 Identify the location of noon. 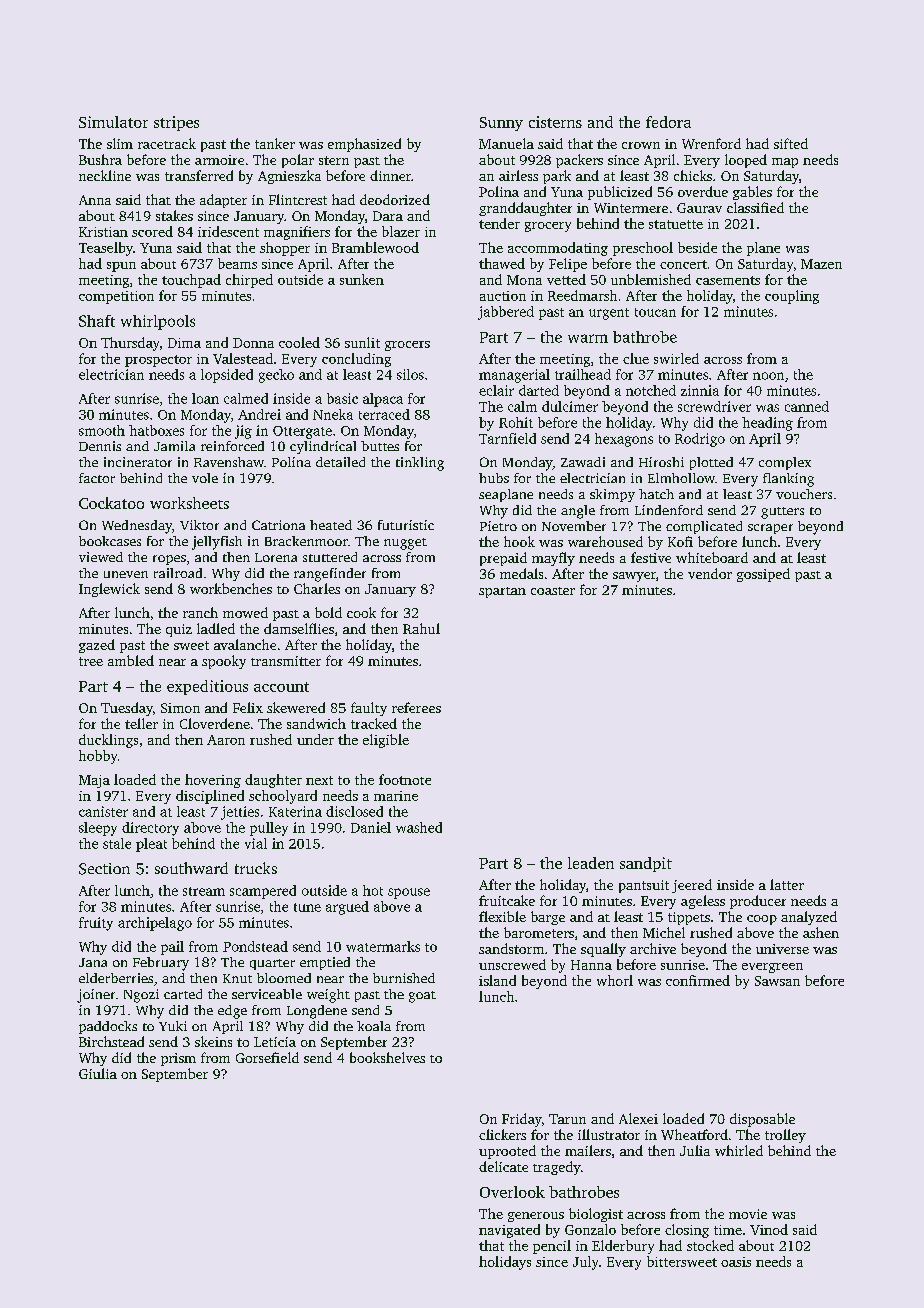
(768, 376).
